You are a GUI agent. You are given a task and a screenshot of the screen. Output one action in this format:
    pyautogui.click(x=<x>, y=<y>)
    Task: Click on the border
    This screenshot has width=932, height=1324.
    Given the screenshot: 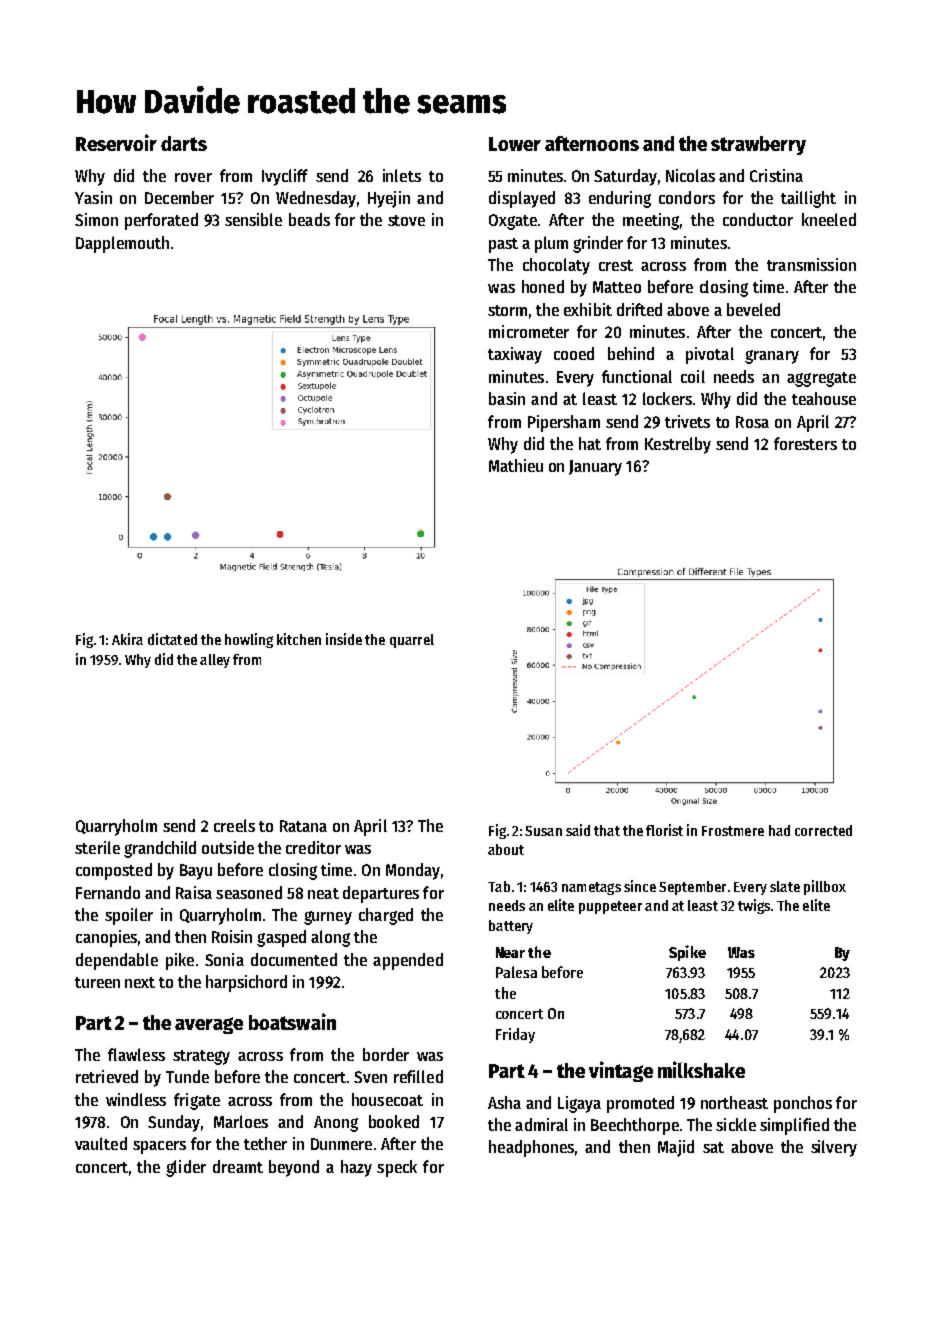 What is the action you would take?
    pyautogui.click(x=386, y=1054)
